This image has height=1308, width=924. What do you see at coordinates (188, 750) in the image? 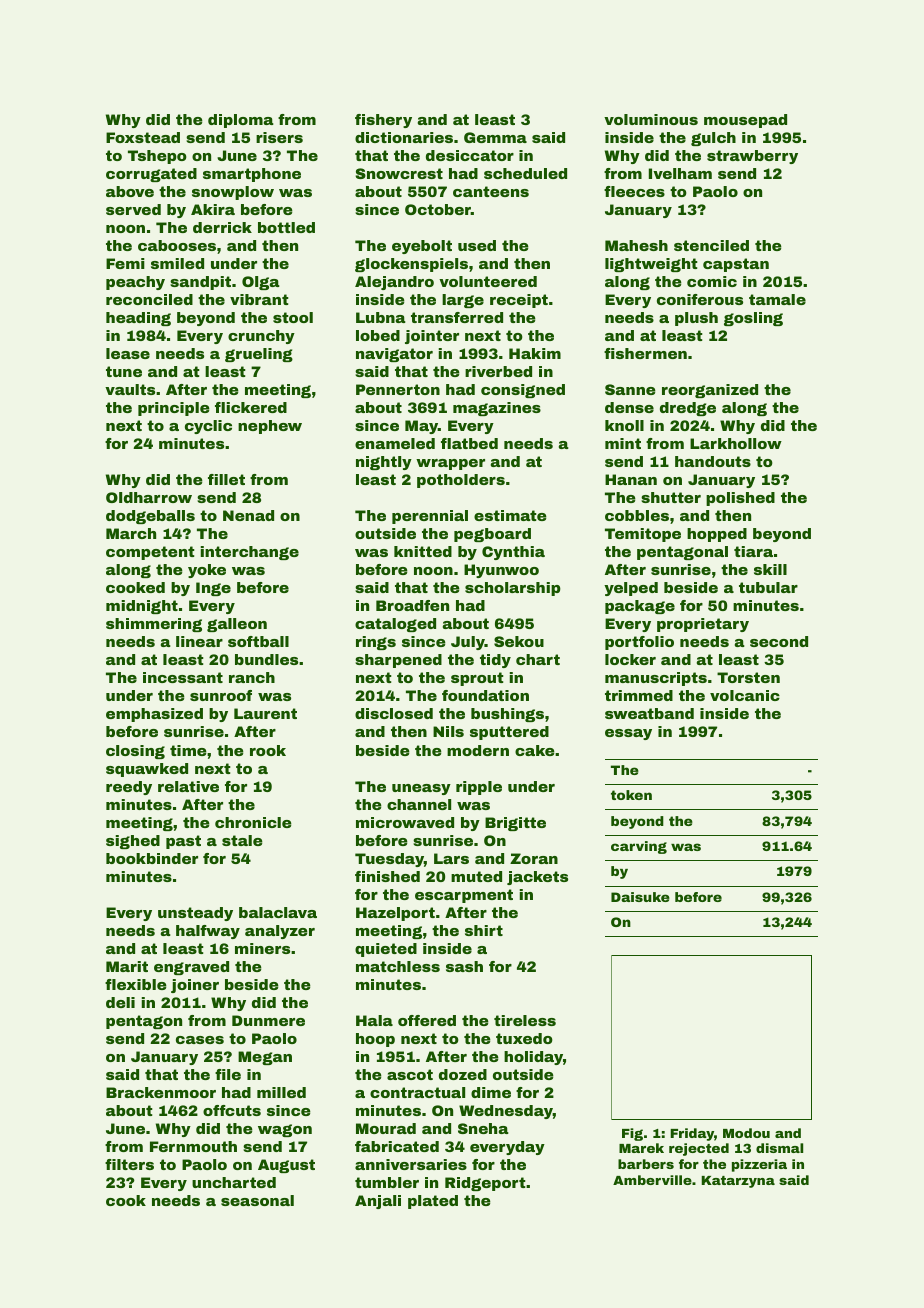
I see `time` at bounding box center [188, 750].
